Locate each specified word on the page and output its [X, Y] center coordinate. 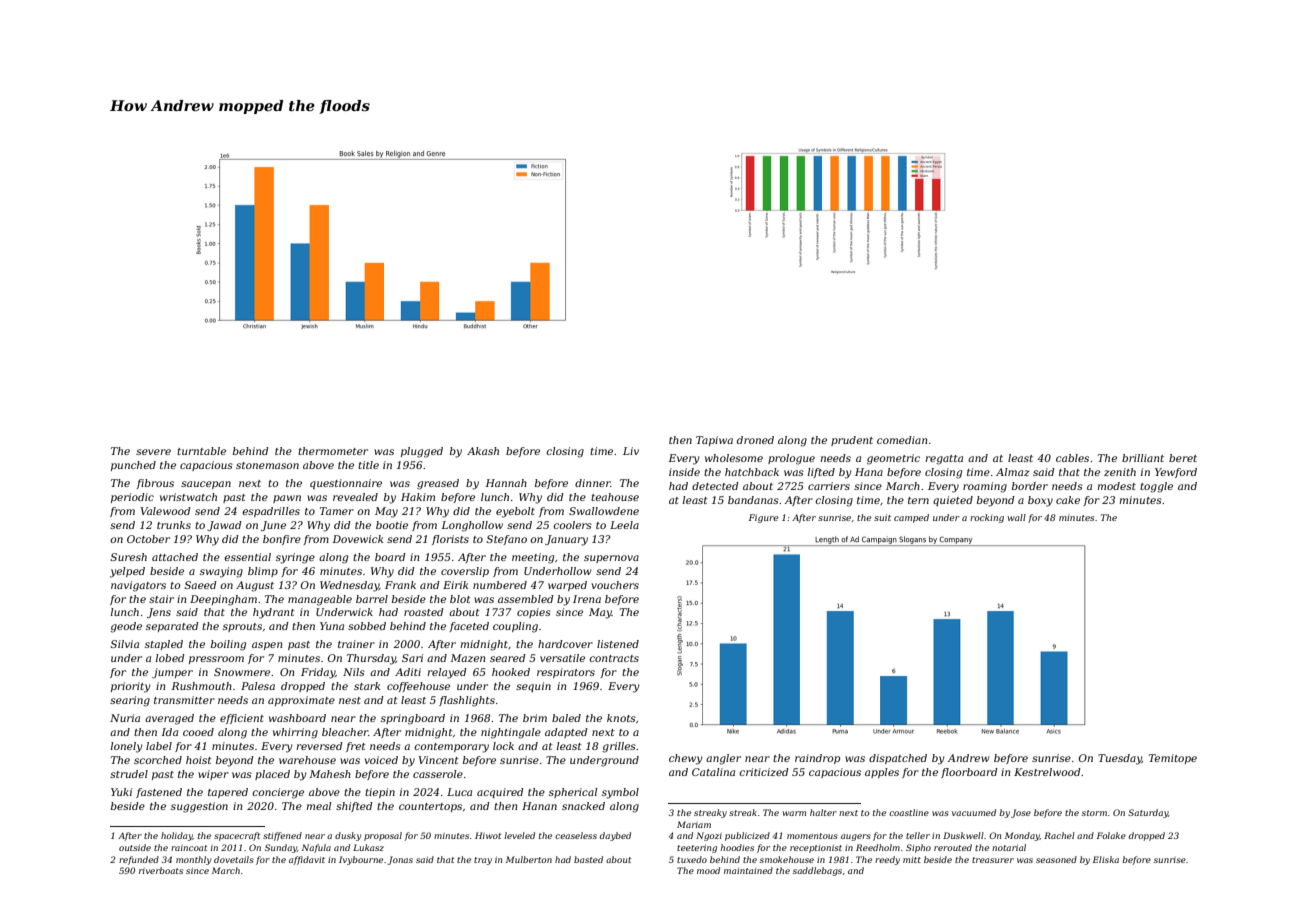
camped [911, 518]
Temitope [1173, 759]
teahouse [615, 497]
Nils [354, 672]
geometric [893, 459]
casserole [438, 774]
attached [175, 557]
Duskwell [963, 835]
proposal [383, 836]
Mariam [694, 824]
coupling [515, 627]
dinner [593, 483]
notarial [1009, 847]
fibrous [155, 484]
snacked [583, 806]
